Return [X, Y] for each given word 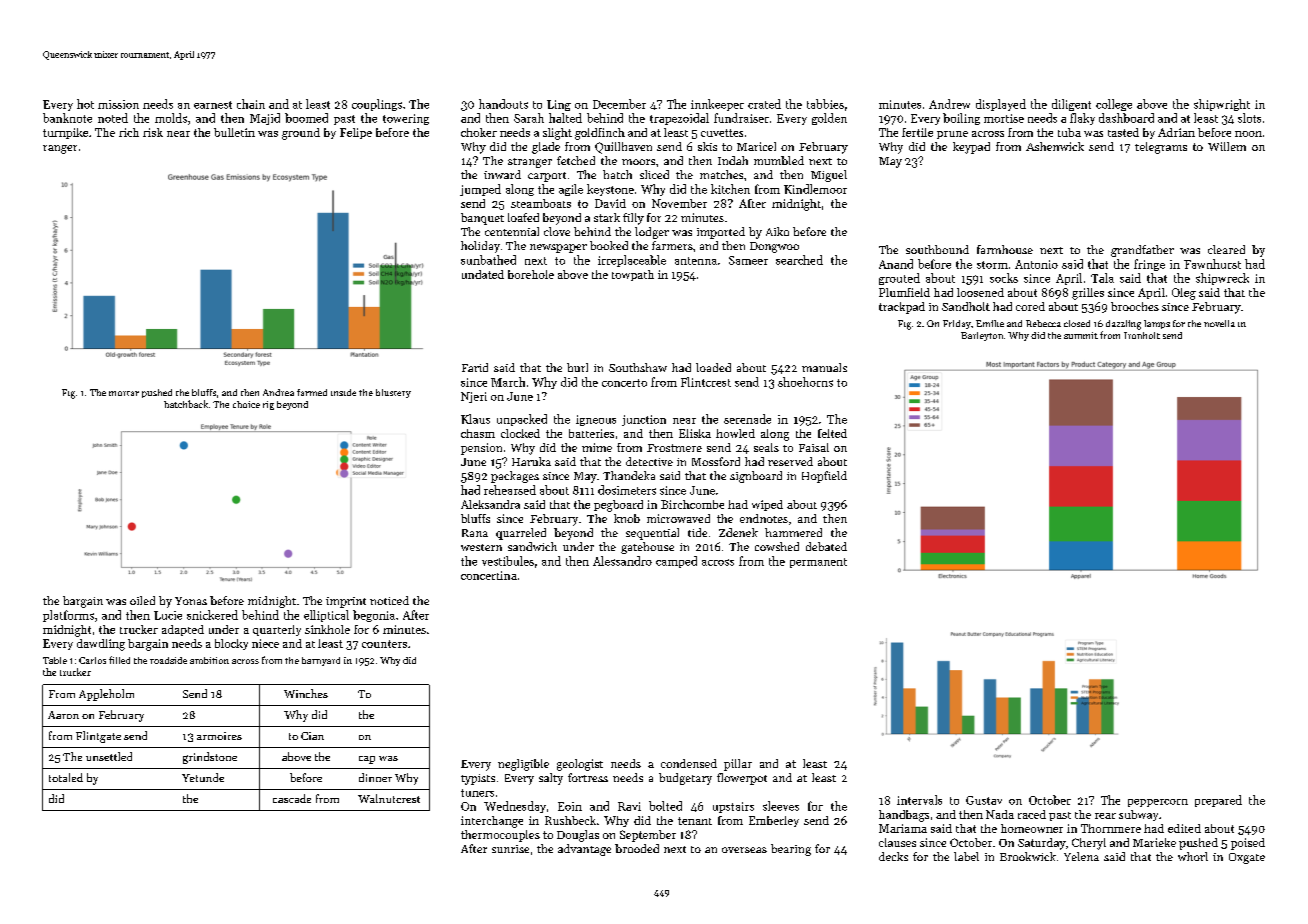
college [1114, 105]
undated [483, 274]
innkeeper [717, 105]
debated [826, 546]
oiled [142, 600]
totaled [66, 777]
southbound [937, 249]
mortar [124, 393]
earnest [213, 105]
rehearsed [510, 490]
